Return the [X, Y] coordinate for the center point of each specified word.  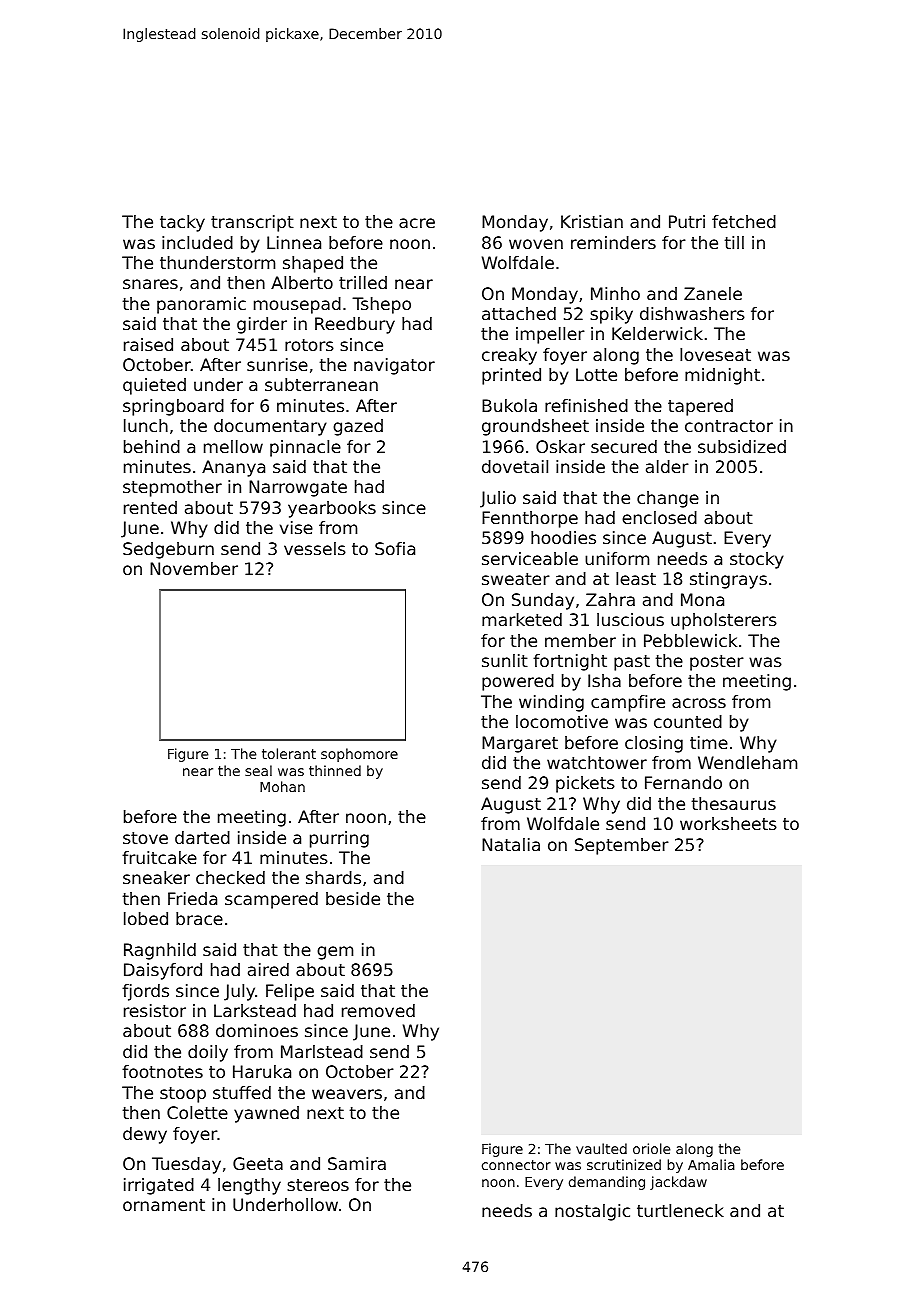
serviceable [530, 558]
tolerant [289, 753]
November [194, 568]
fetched [744, 221]
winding [551, 703]
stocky [757, 560]
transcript [252, 223]
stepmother [172, 488]
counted [688, 721]
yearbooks [332, 509]
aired [268, 969]
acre [417, 223]
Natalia [511, 844]
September [622, 846]
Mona [702, 599]
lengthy [249, 1186]
